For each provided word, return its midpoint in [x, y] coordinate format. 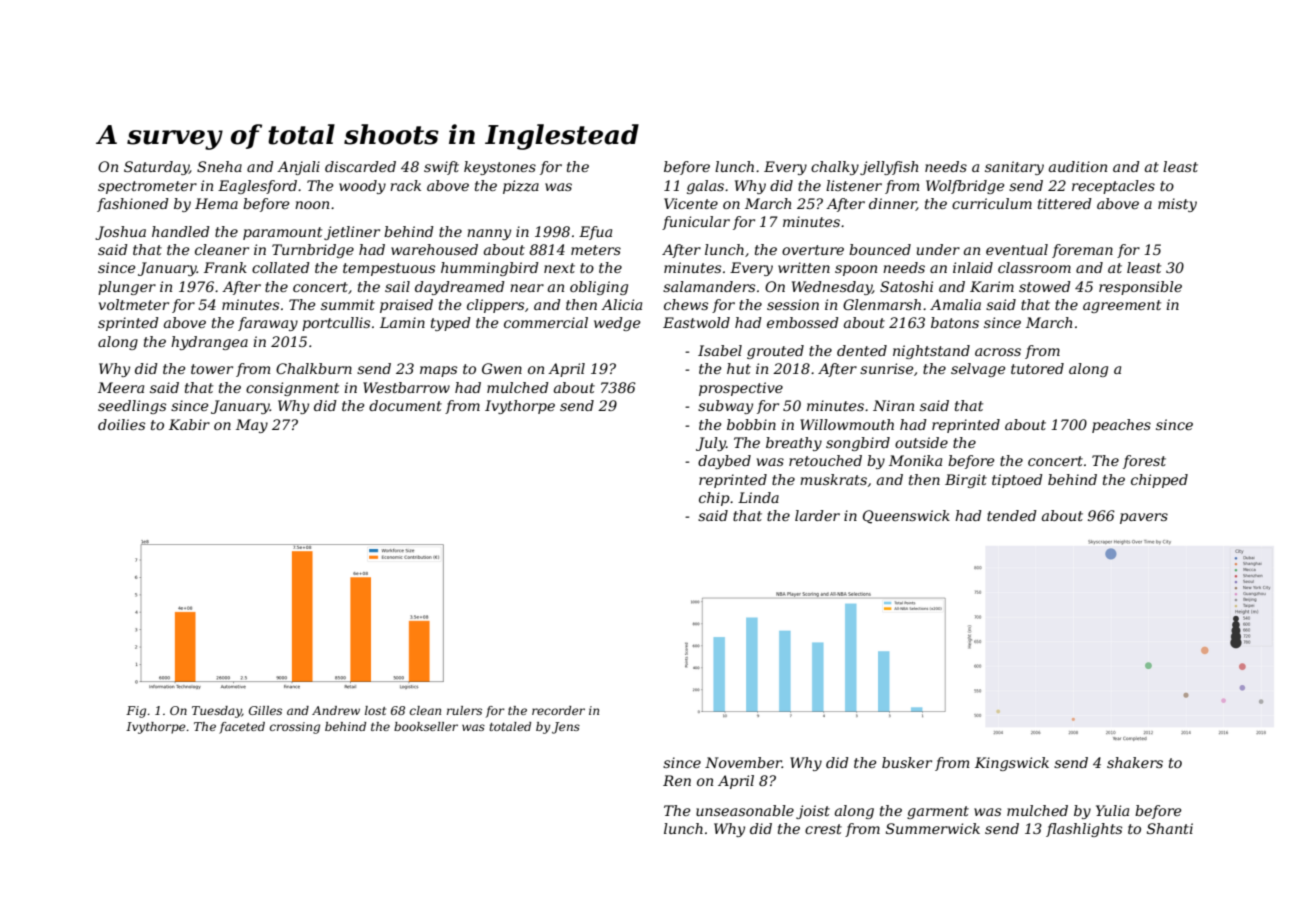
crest [823, 829]
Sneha [219, 166]
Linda [758, 497]
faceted [242, 728]
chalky [835, 168]
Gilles [265, 710]
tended [1012, 515]
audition [1078, 166]
